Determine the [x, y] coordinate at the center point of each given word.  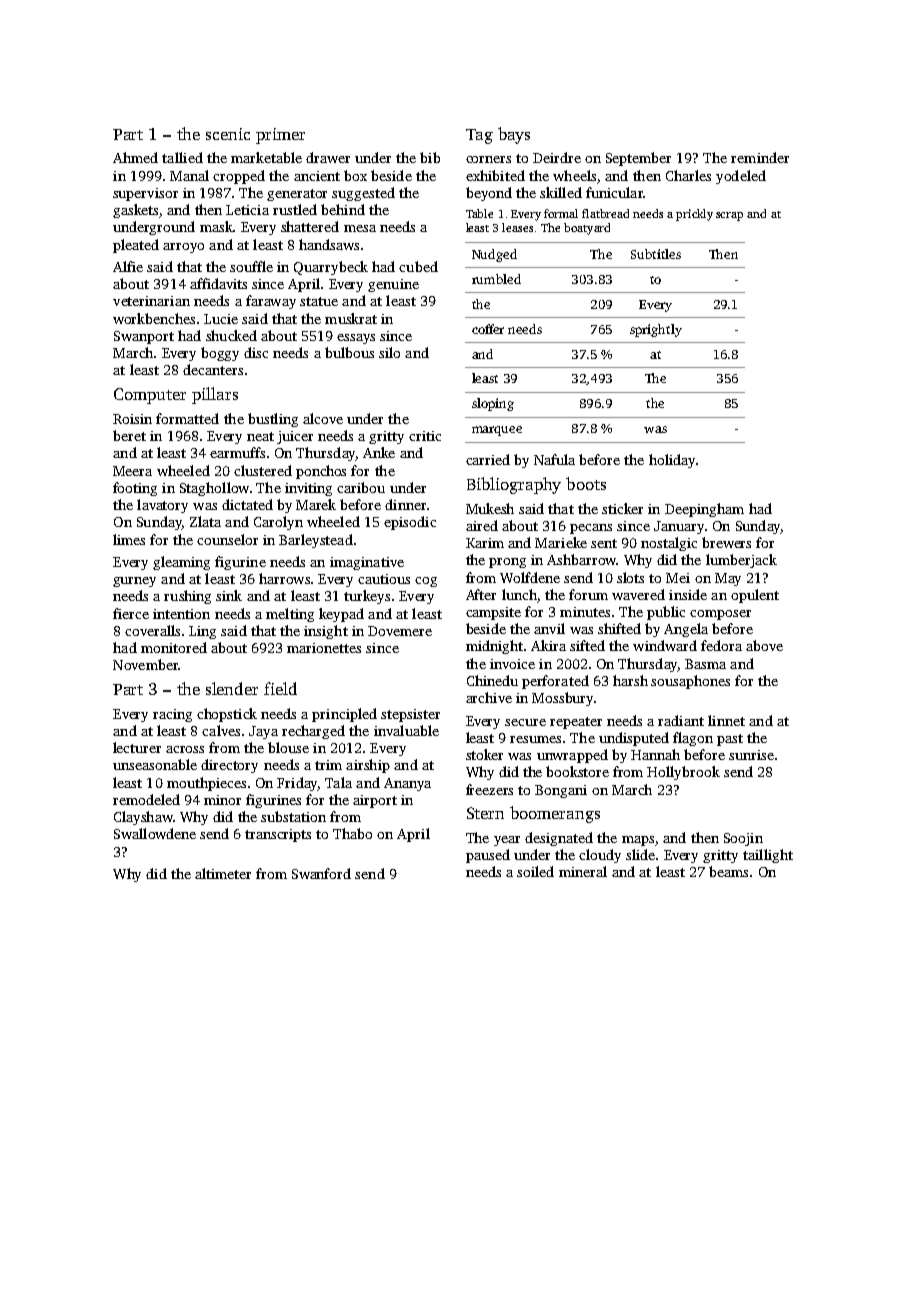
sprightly [656, 330]
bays [514, 135]
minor [222, 800]
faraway [271, 302]
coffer [488, 329]
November [145, 664]
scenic [228, 134]
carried [488, 459]
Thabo [352, 833]
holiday [672, 461]
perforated [555, 682]
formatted [187, 418]
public [666, 613]
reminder [760, 157]
